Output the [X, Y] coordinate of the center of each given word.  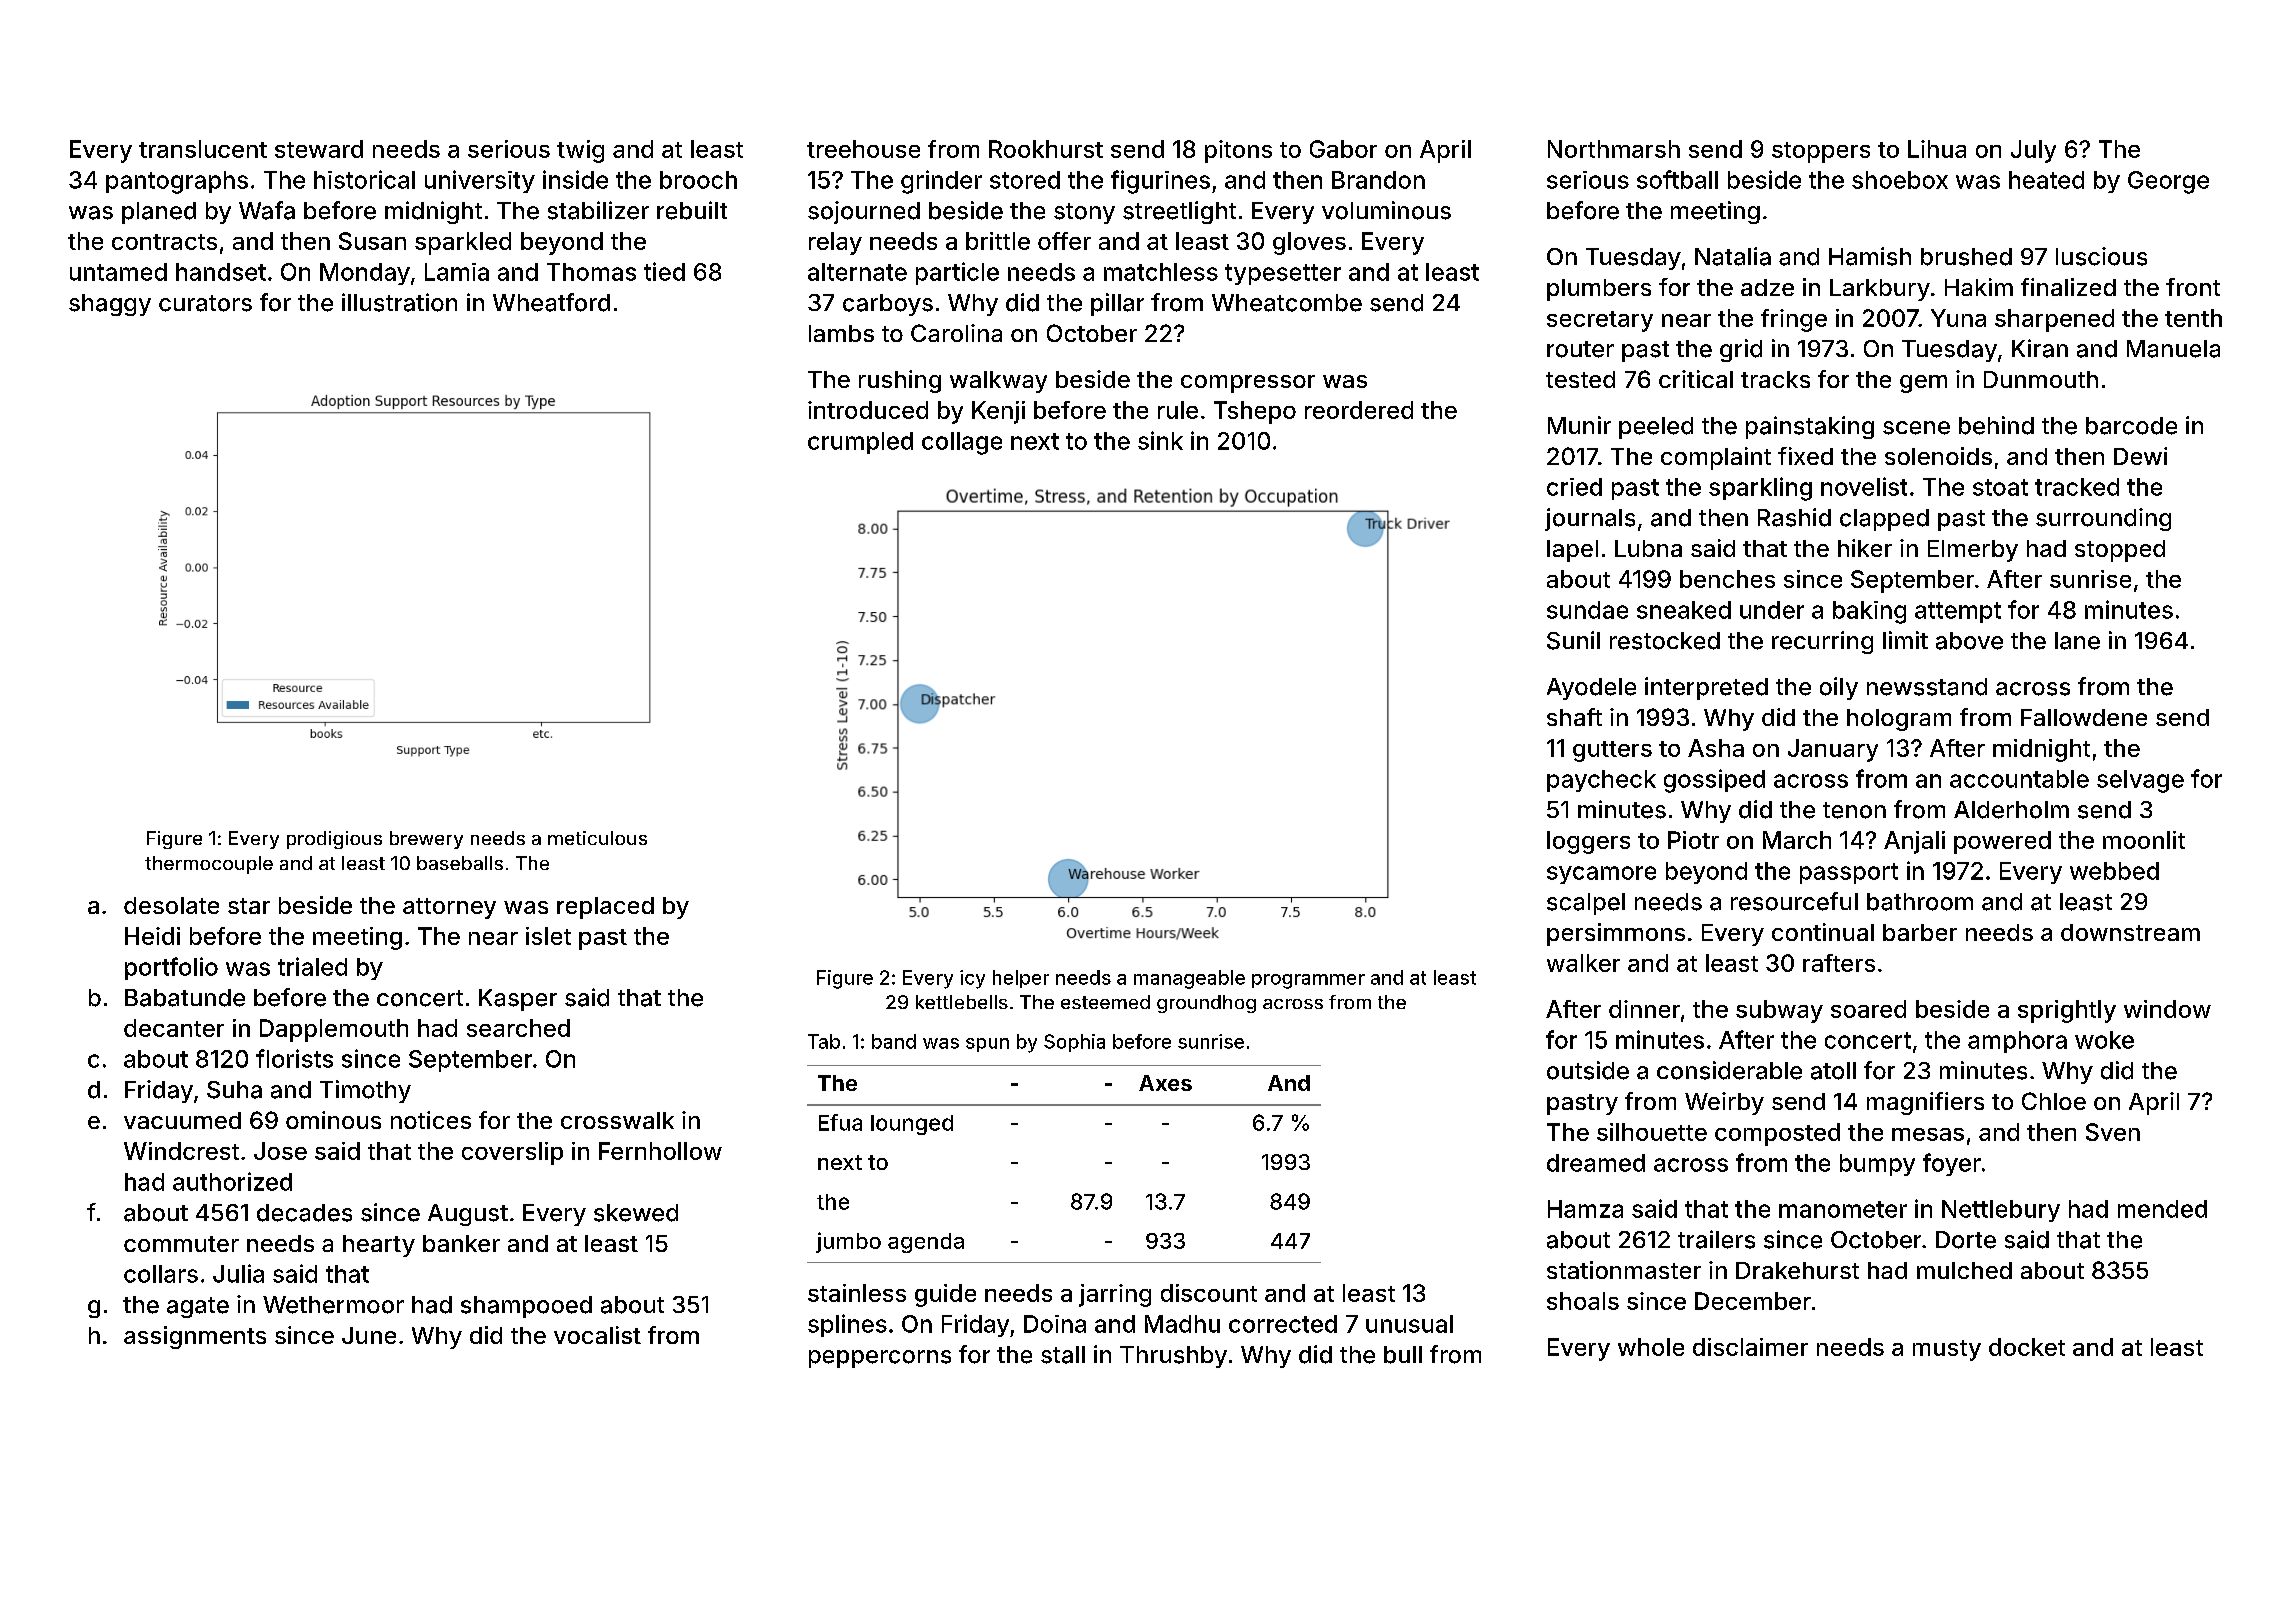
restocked [1665, 641]
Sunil [1573, 640]
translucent [203, 149]
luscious [2101, 256]
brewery [426, 840]
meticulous [597, 838]
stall [1063, 1355]
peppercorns [880, 1359]
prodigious [334, 840]
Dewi [2140, 456]
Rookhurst [1046, 149]
